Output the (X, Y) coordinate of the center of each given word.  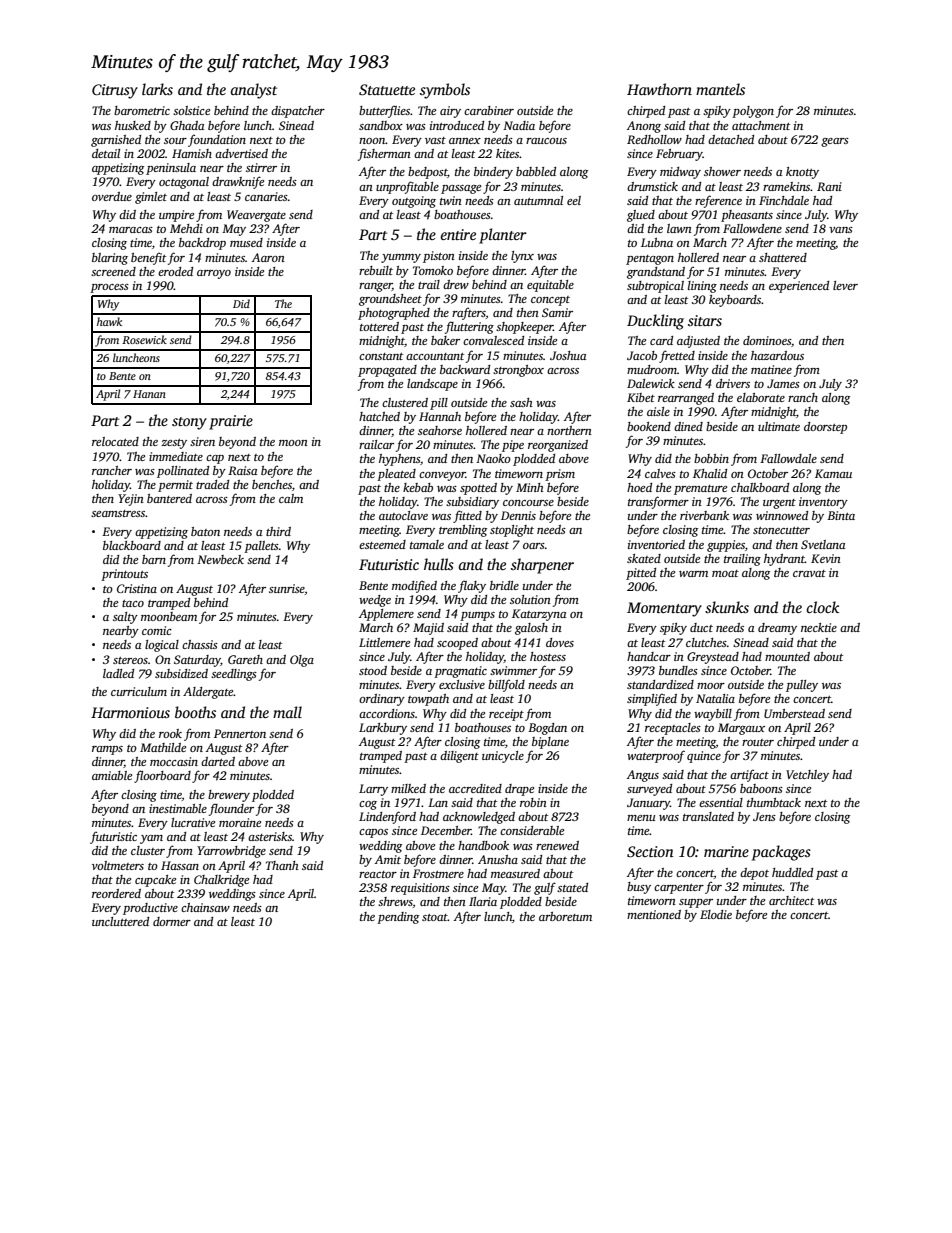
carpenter (679, 889)
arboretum (565, 916)
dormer (172, 921)
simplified (652, 699)
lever (845, 285)
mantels (720, 89)
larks (157, 89)
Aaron (268, 257)
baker (445, 340)
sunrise (287, 588)
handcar (649, 656)
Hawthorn (659, 89)
